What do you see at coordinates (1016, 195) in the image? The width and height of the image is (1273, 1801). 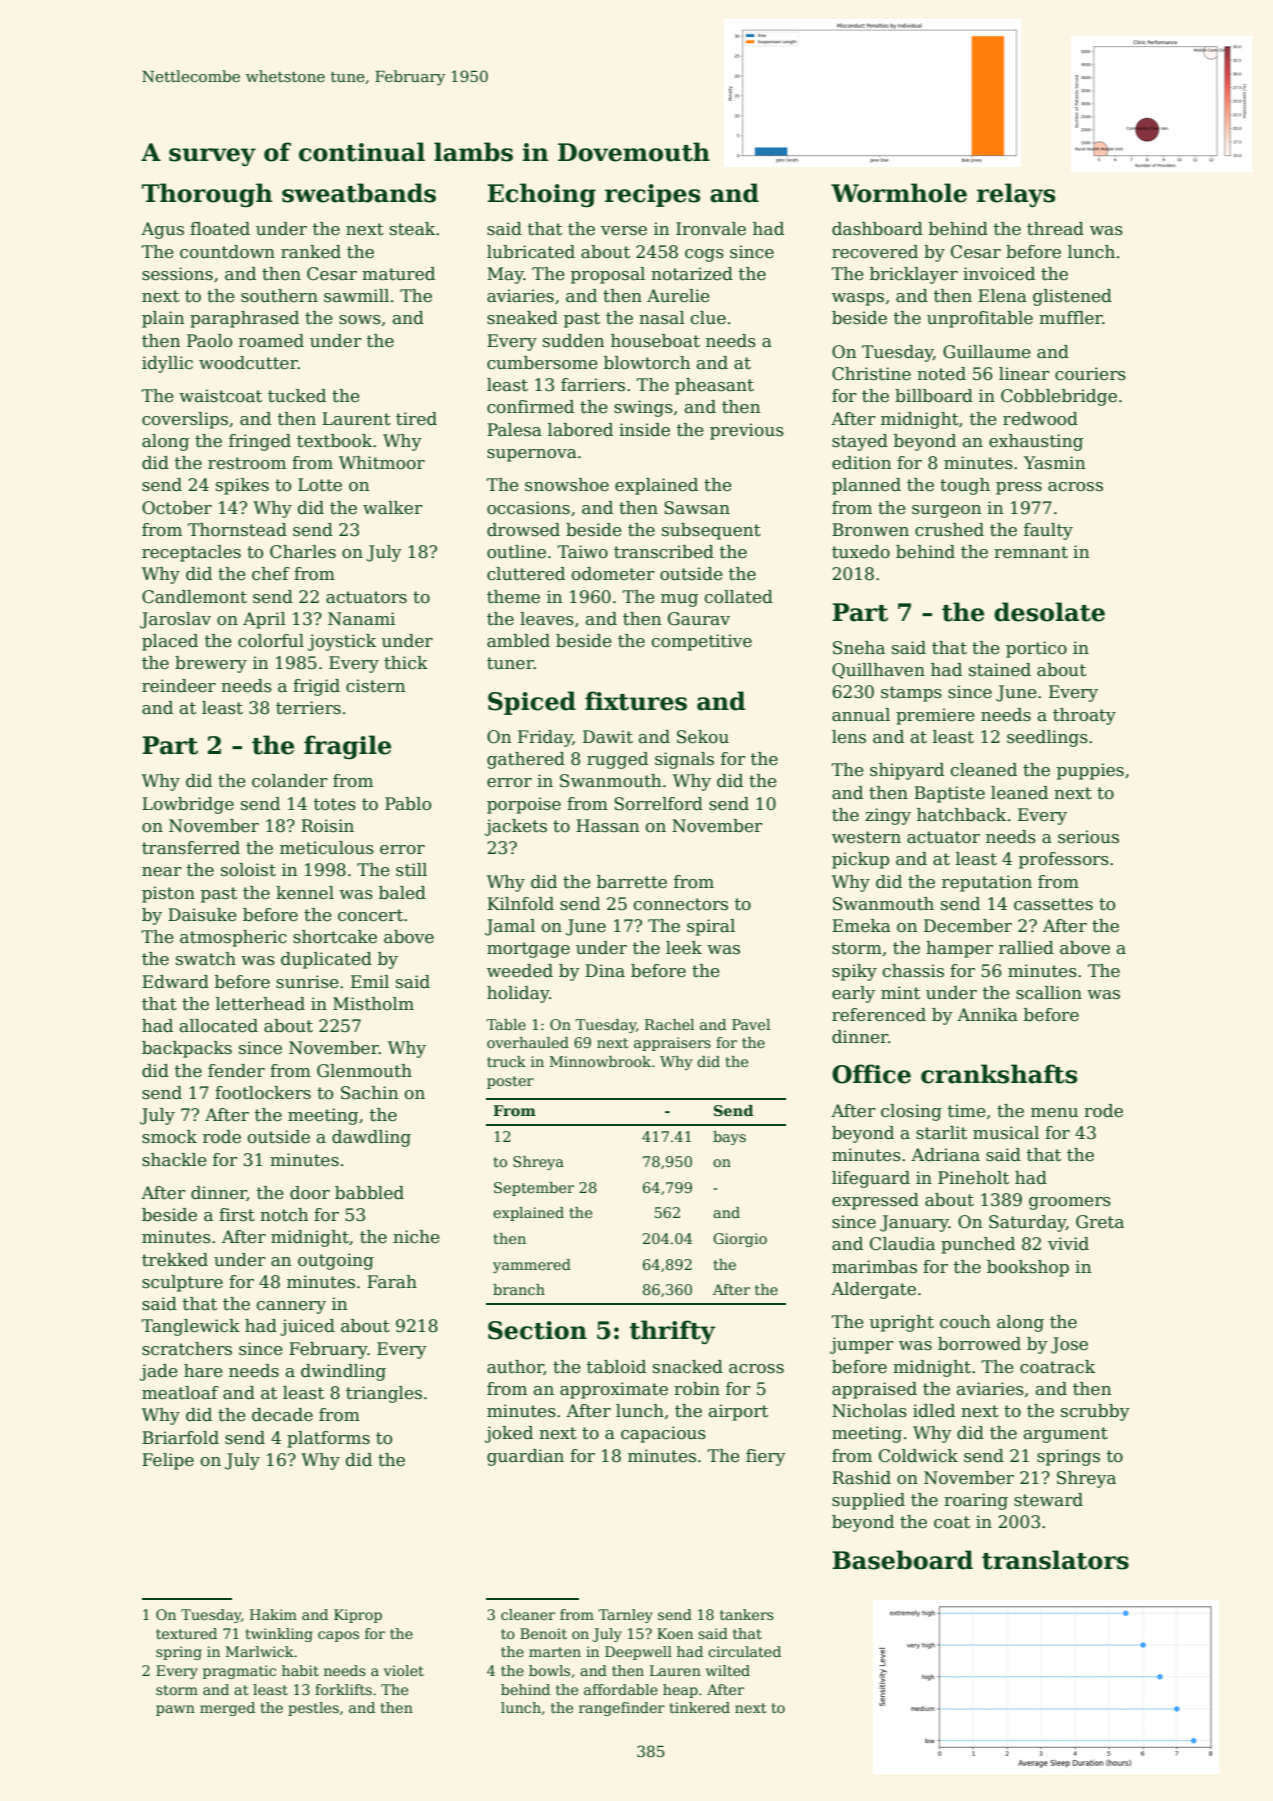 I see `relays` at bounding box center [1016, 195].
